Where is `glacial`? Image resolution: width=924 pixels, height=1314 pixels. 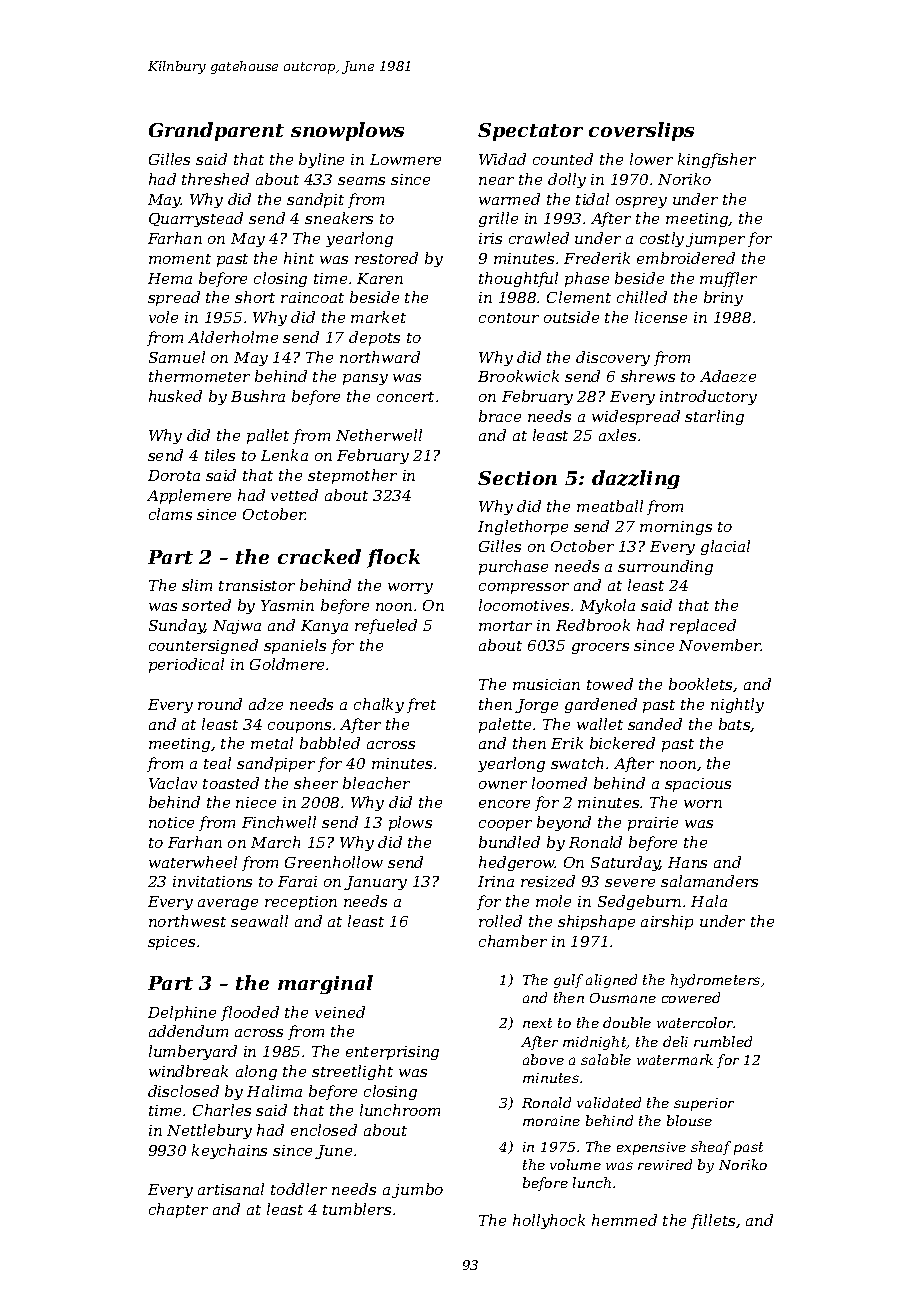 glacial is located at coordinates (725, 547).
